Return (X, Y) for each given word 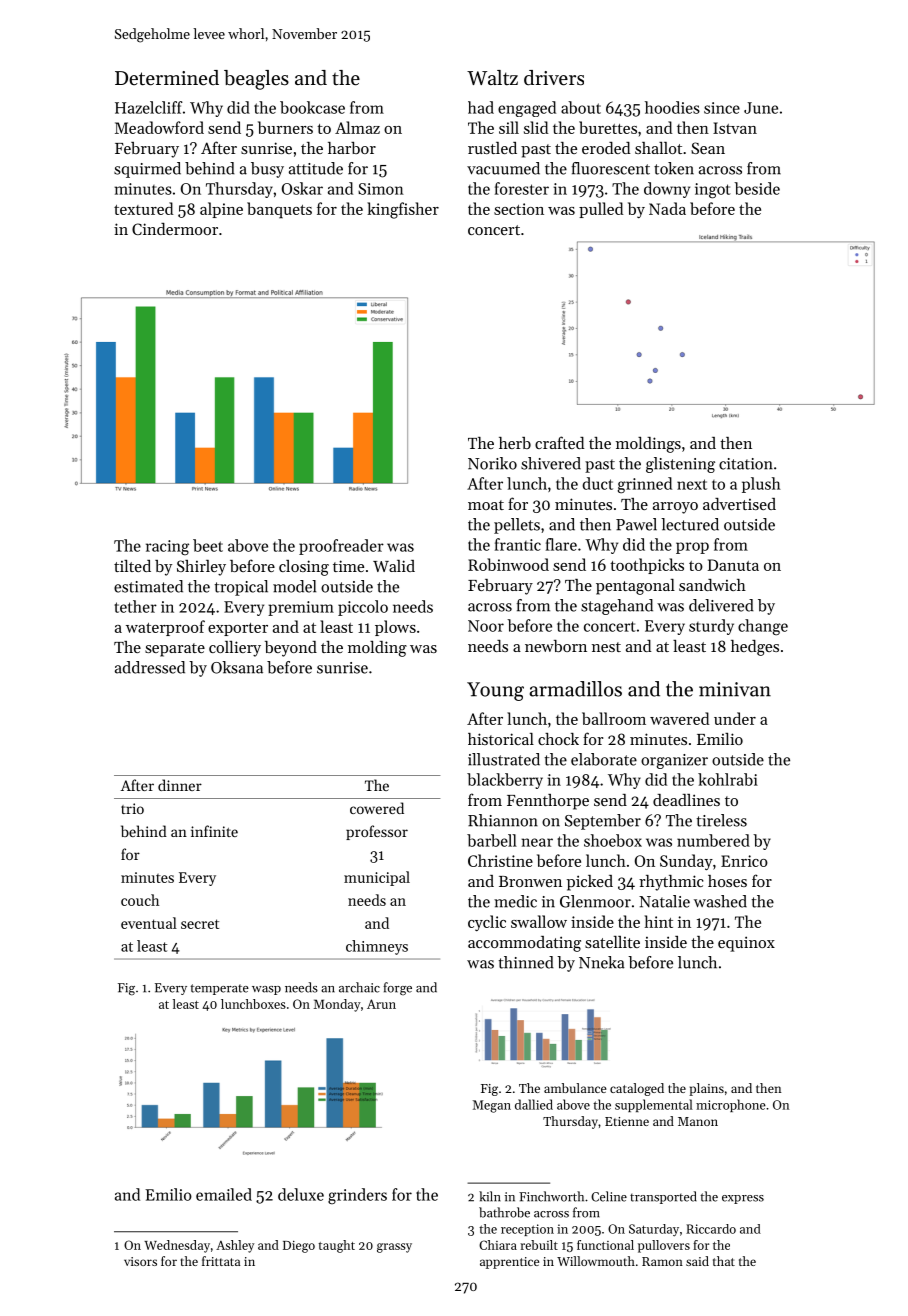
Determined (167, 78)
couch (140, 900)
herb (515, 443)
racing (167, 547)
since (722, 108)
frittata (221, 1261)
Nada (667, 208)
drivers (554, 78)
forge (397, 988)
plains (706, 1089)
